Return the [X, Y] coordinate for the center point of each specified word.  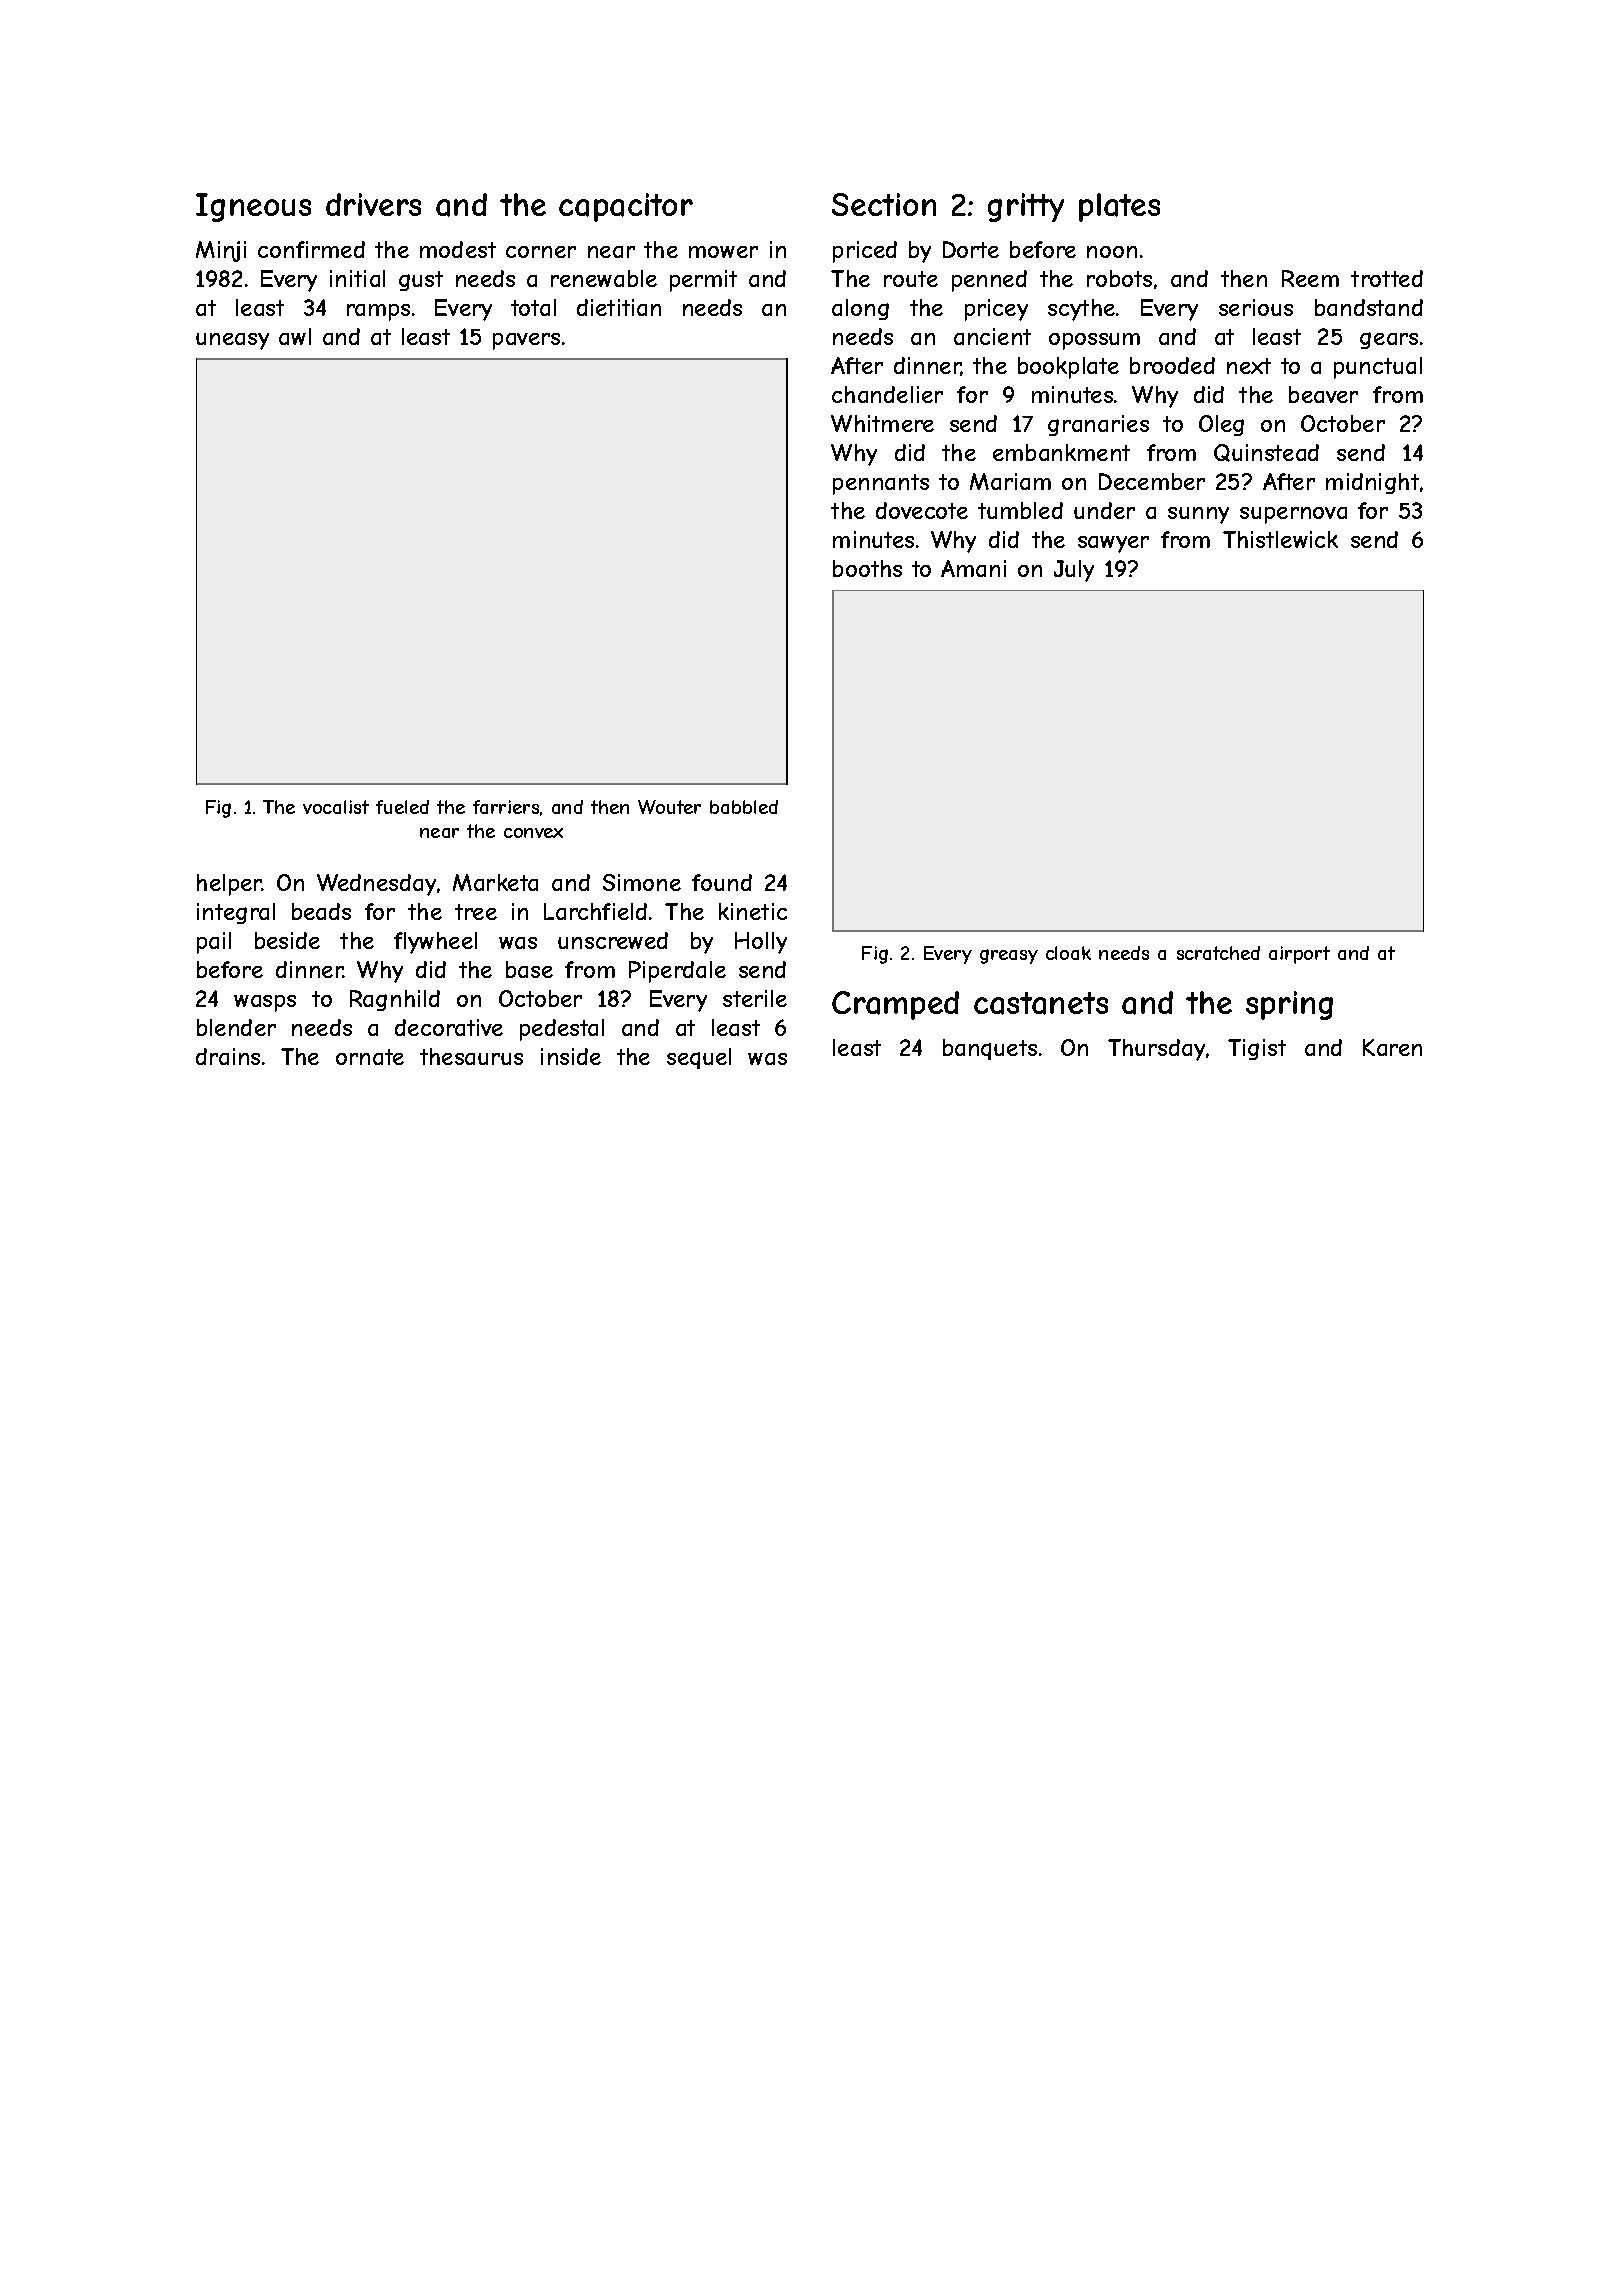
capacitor [626, 207]
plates [1119, 207]
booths [867, 568]
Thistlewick [1280, 539]
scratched [1218, 953]
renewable [604, 278]
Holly [761, 943]
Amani [973, 568]
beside [287, 940]
